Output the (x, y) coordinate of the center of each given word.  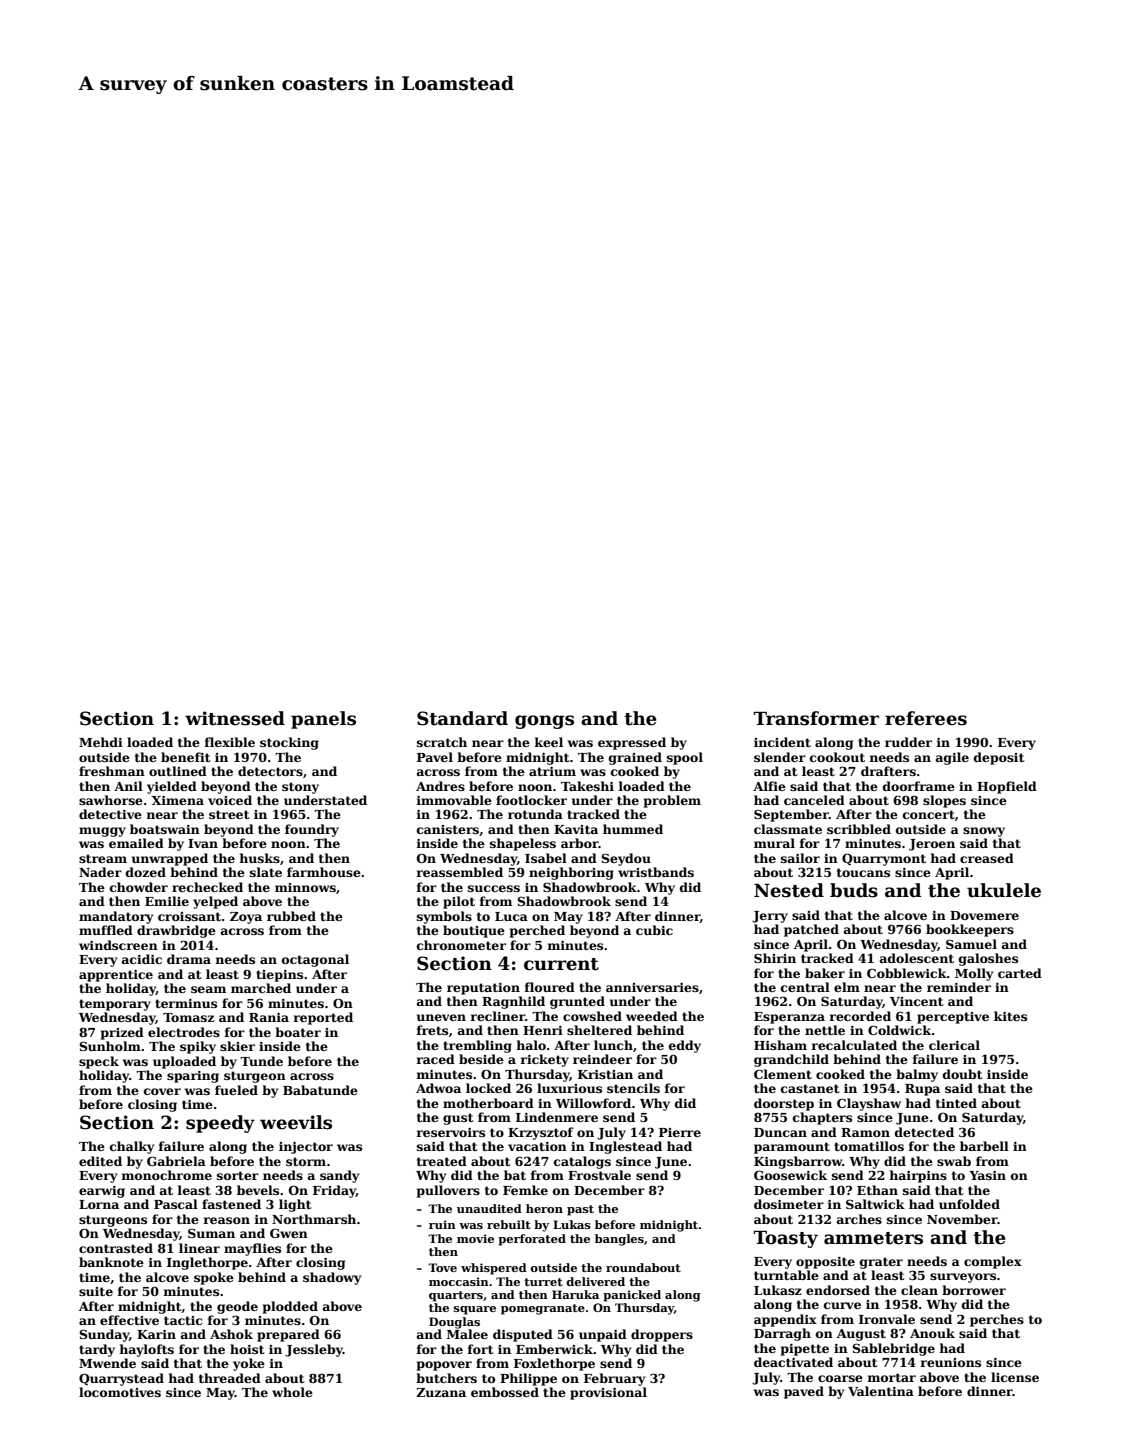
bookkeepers (970, 930)
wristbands (656, 872)
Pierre (680, 1132)
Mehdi (101, 742)
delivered (595, 1281)
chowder (139, 887)
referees (926, 718)
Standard (462, 718)
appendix (785, 1320)
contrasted (116, 1248)
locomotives (120, 1392)
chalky (132, 1147)
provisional (608, 1393)
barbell (984, 1146)
